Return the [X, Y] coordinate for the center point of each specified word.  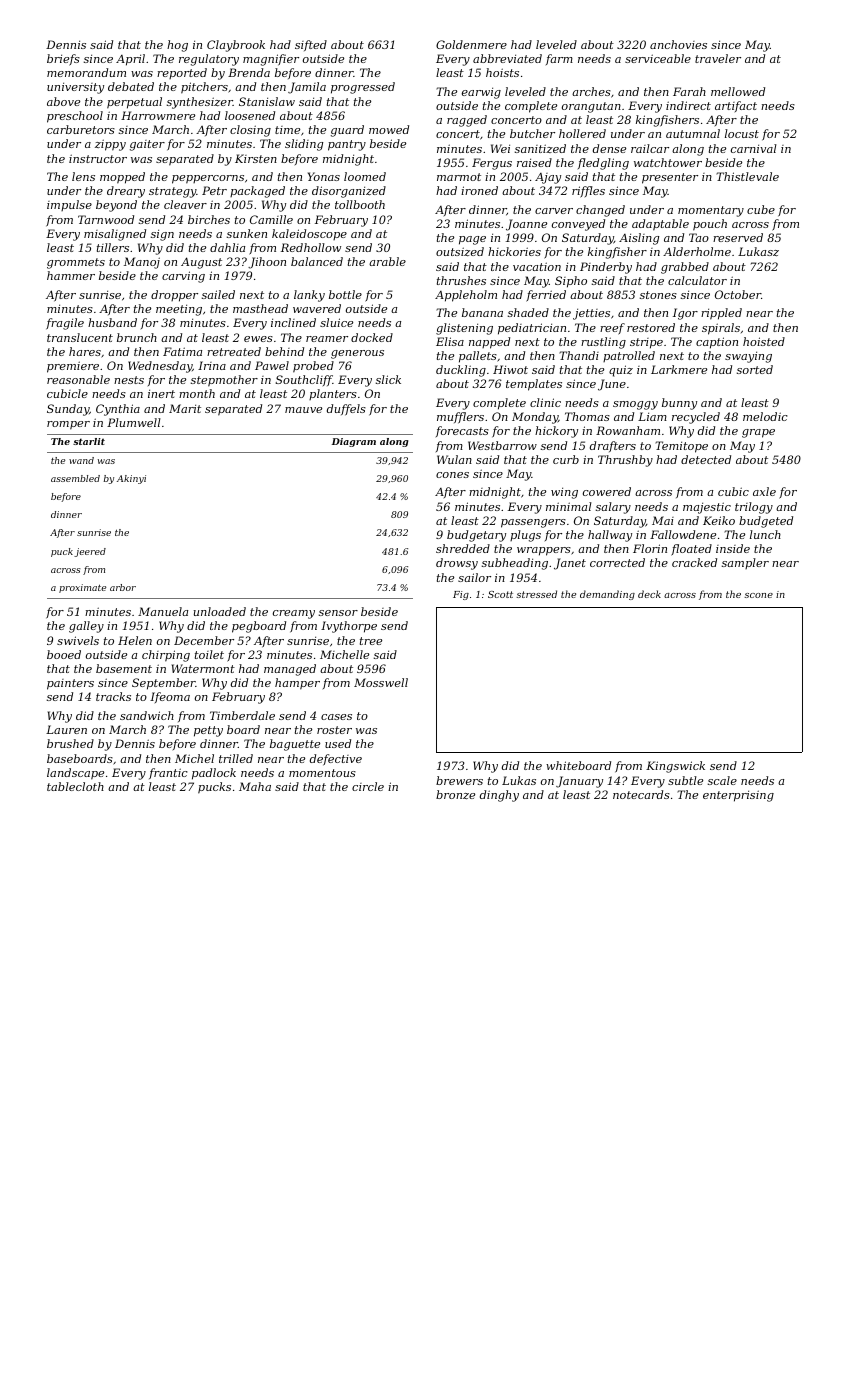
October [738, 294]
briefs [63, 60]
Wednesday [160, 367]
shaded [528, 312]
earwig [481, 93]
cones [452, 475]
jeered [90, 552]
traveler [718, 58]
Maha [255, 786]
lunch [765, 534]
